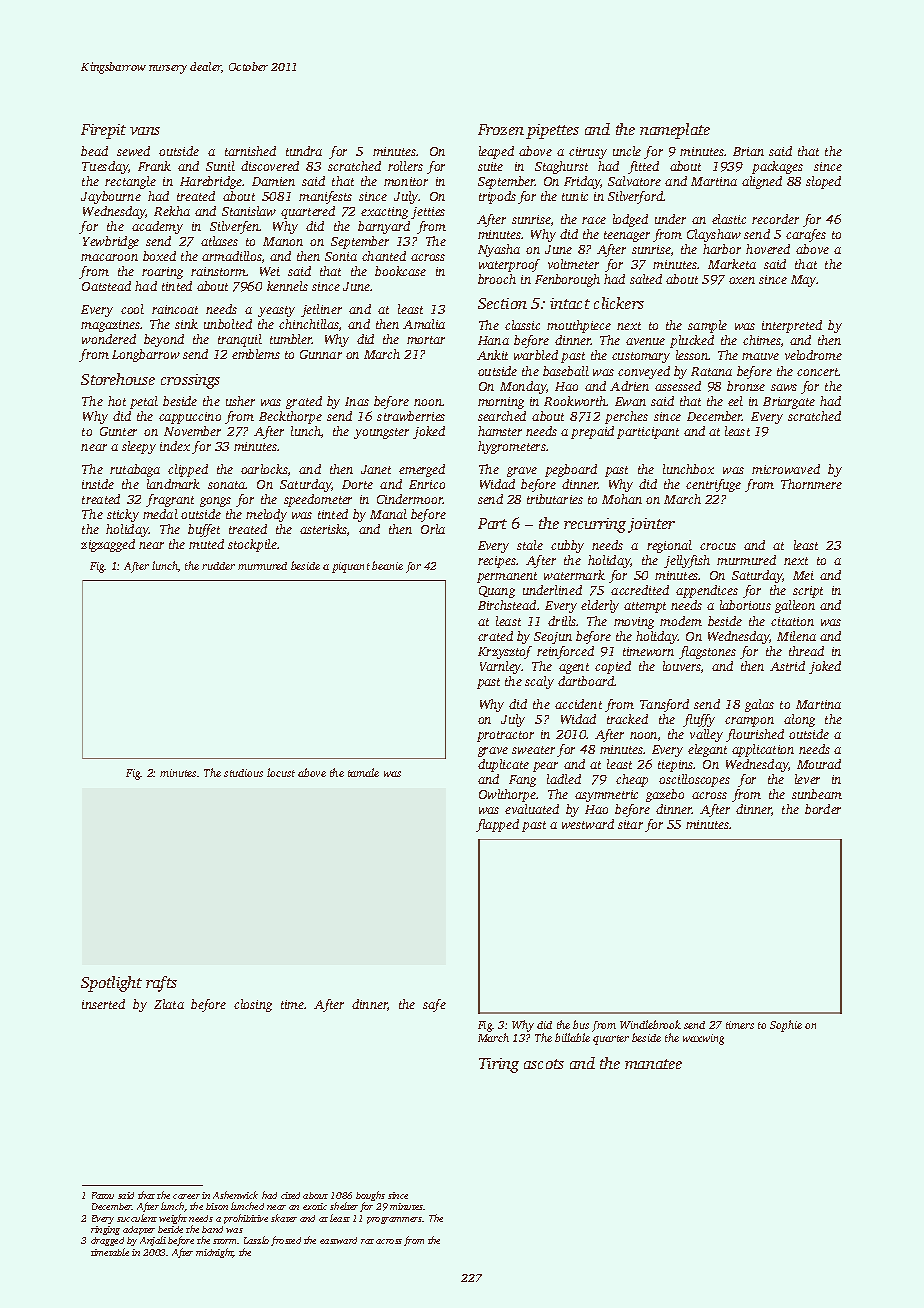  Describe the element at coordinates (819, 764) in the screenshot. I see `Mourad` at that location.
